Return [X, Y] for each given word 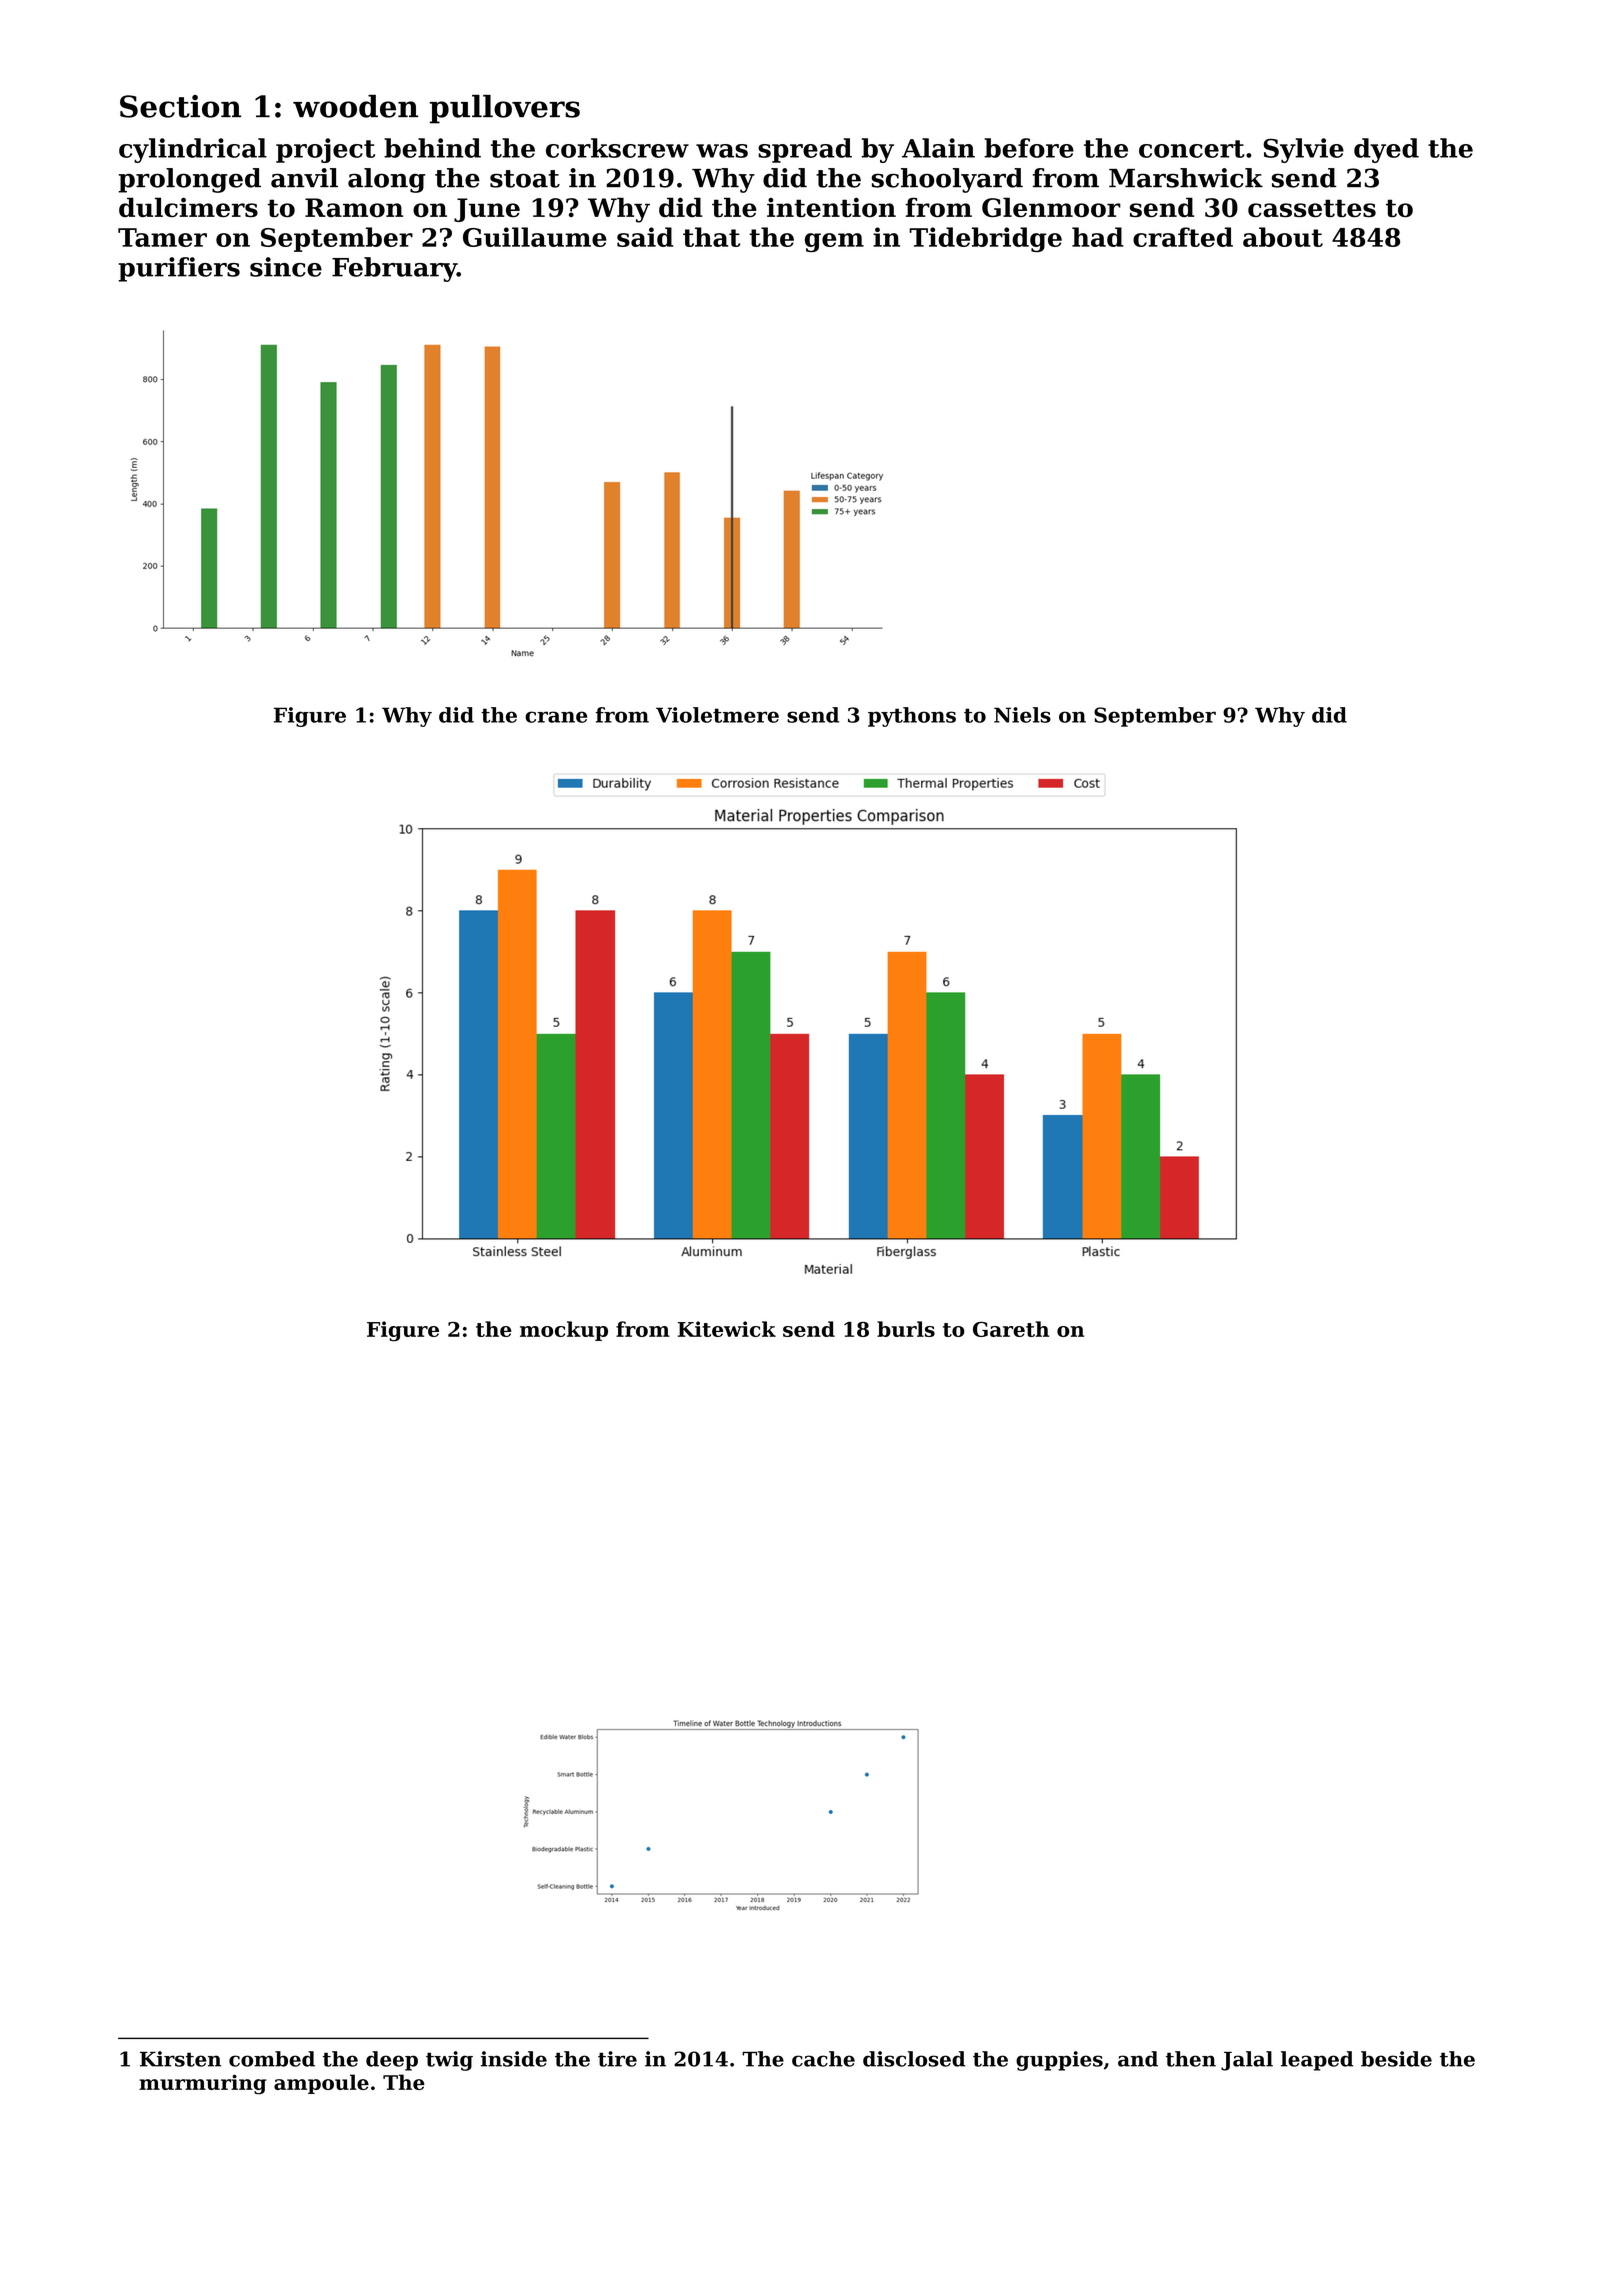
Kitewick [727, 1329]
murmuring [202, 2084]
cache [823, 2059]
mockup [564, 1331]
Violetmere [717, 715]
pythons [912, 717]
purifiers [179, 269]
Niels [1022, 715]
